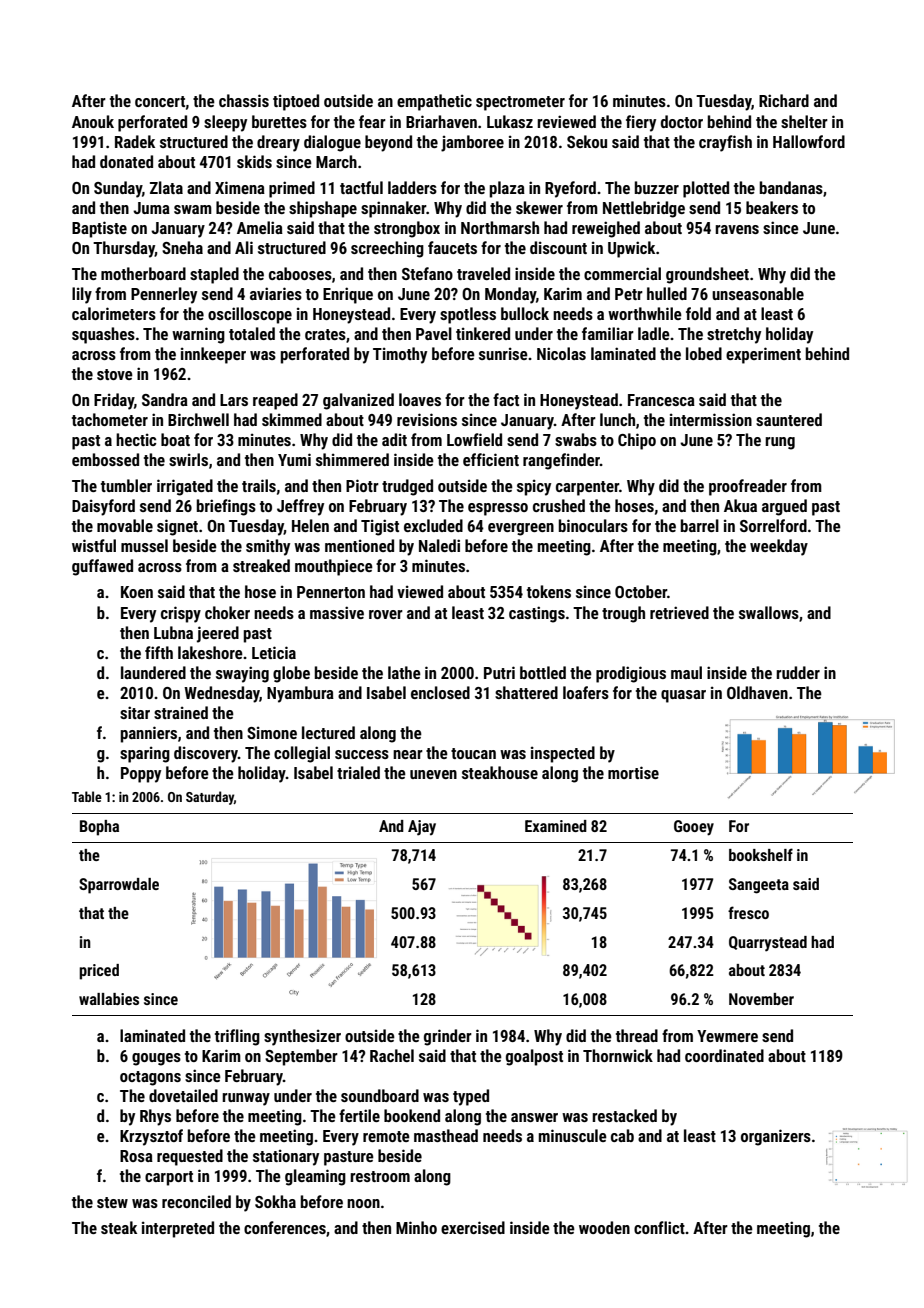 The image size is (924, 1308). Describe the element at coordinates (93, 121) in the screenshot. I see `Anouk` at that location.
